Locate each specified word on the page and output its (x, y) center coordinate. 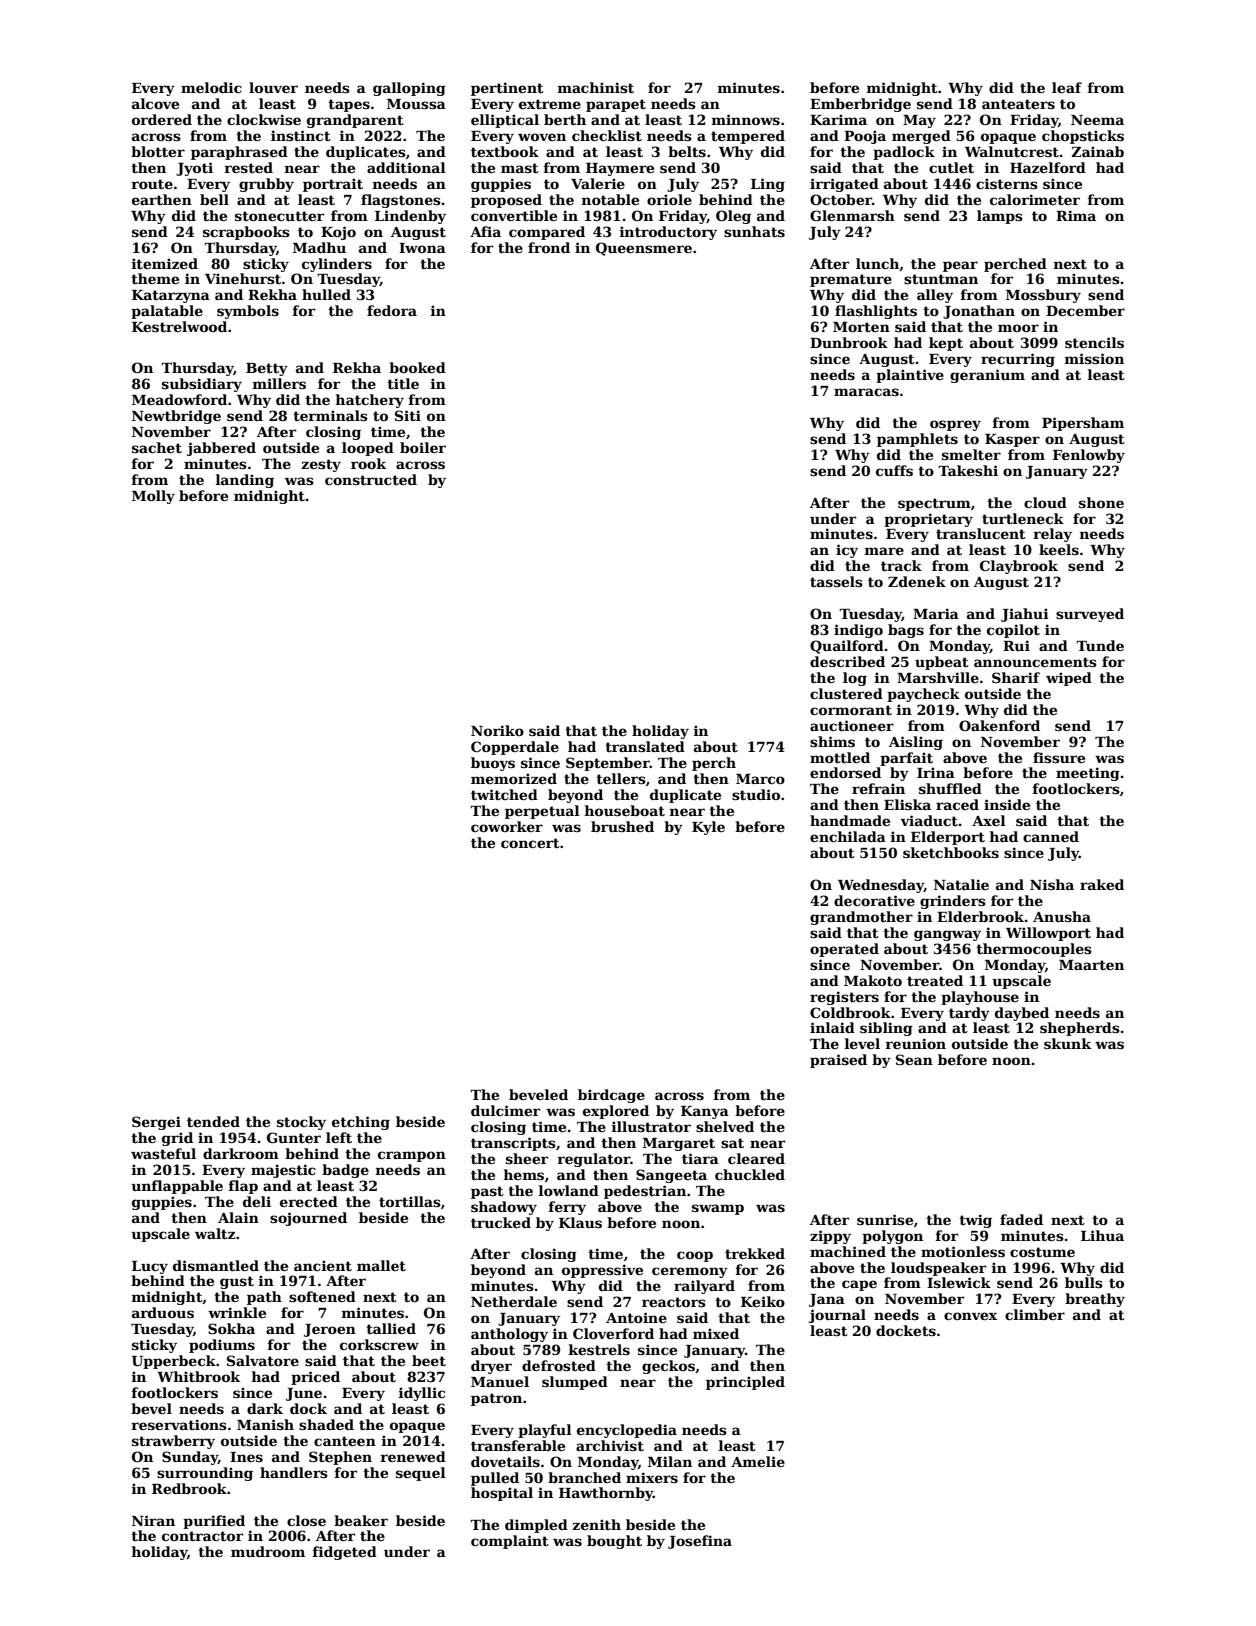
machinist (596, 87)
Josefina (700, 1542)
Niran (153, 1520)
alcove (155, 103)
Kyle (708, 828)
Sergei (156, 1123)
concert (530, 843)
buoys (493, 764)
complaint (510, 1542)
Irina (936, 772)
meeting (1088, 774)
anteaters (1018, 104)
